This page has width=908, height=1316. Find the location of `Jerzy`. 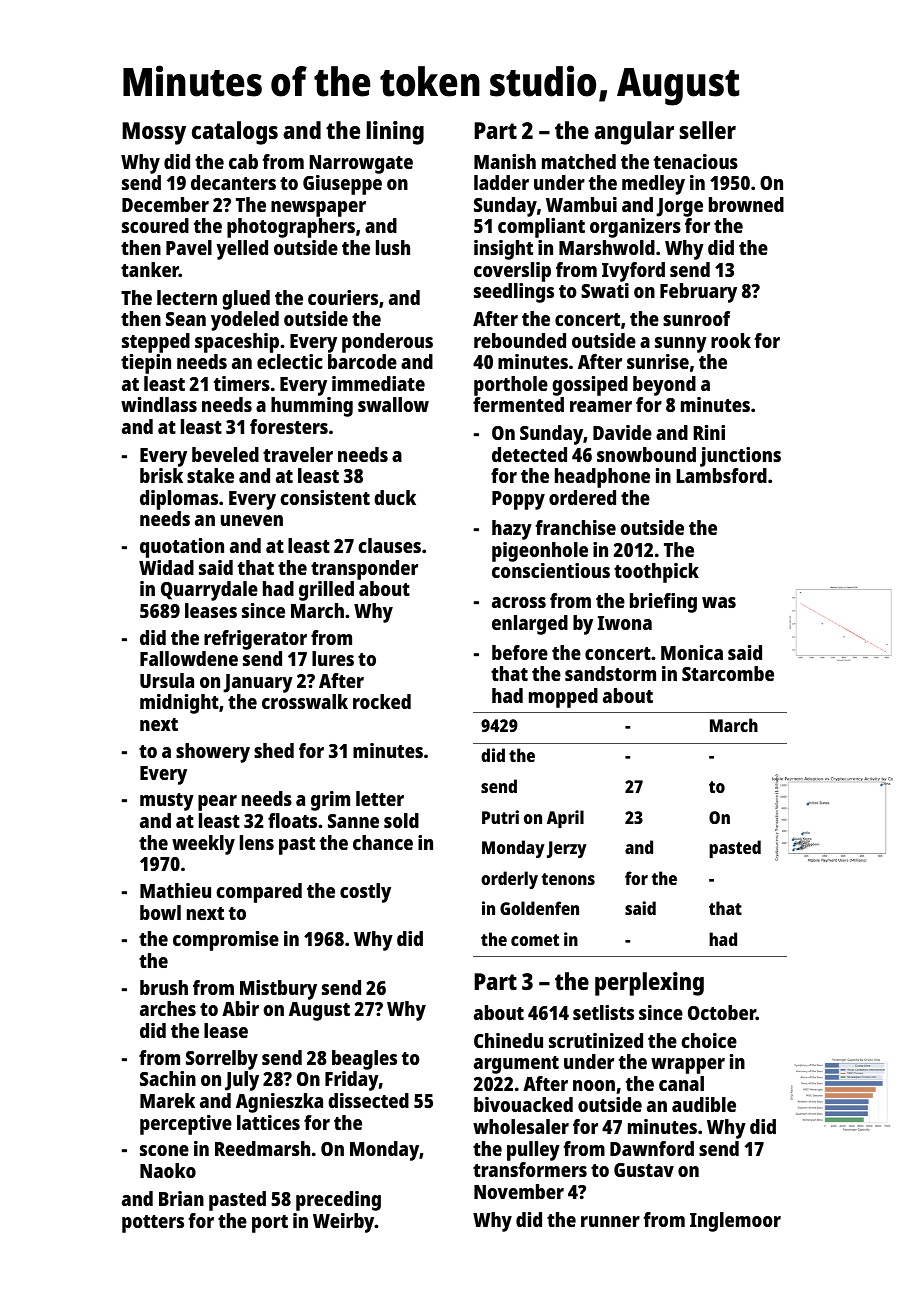

Jerzy is located at coordinates (567, 849).
